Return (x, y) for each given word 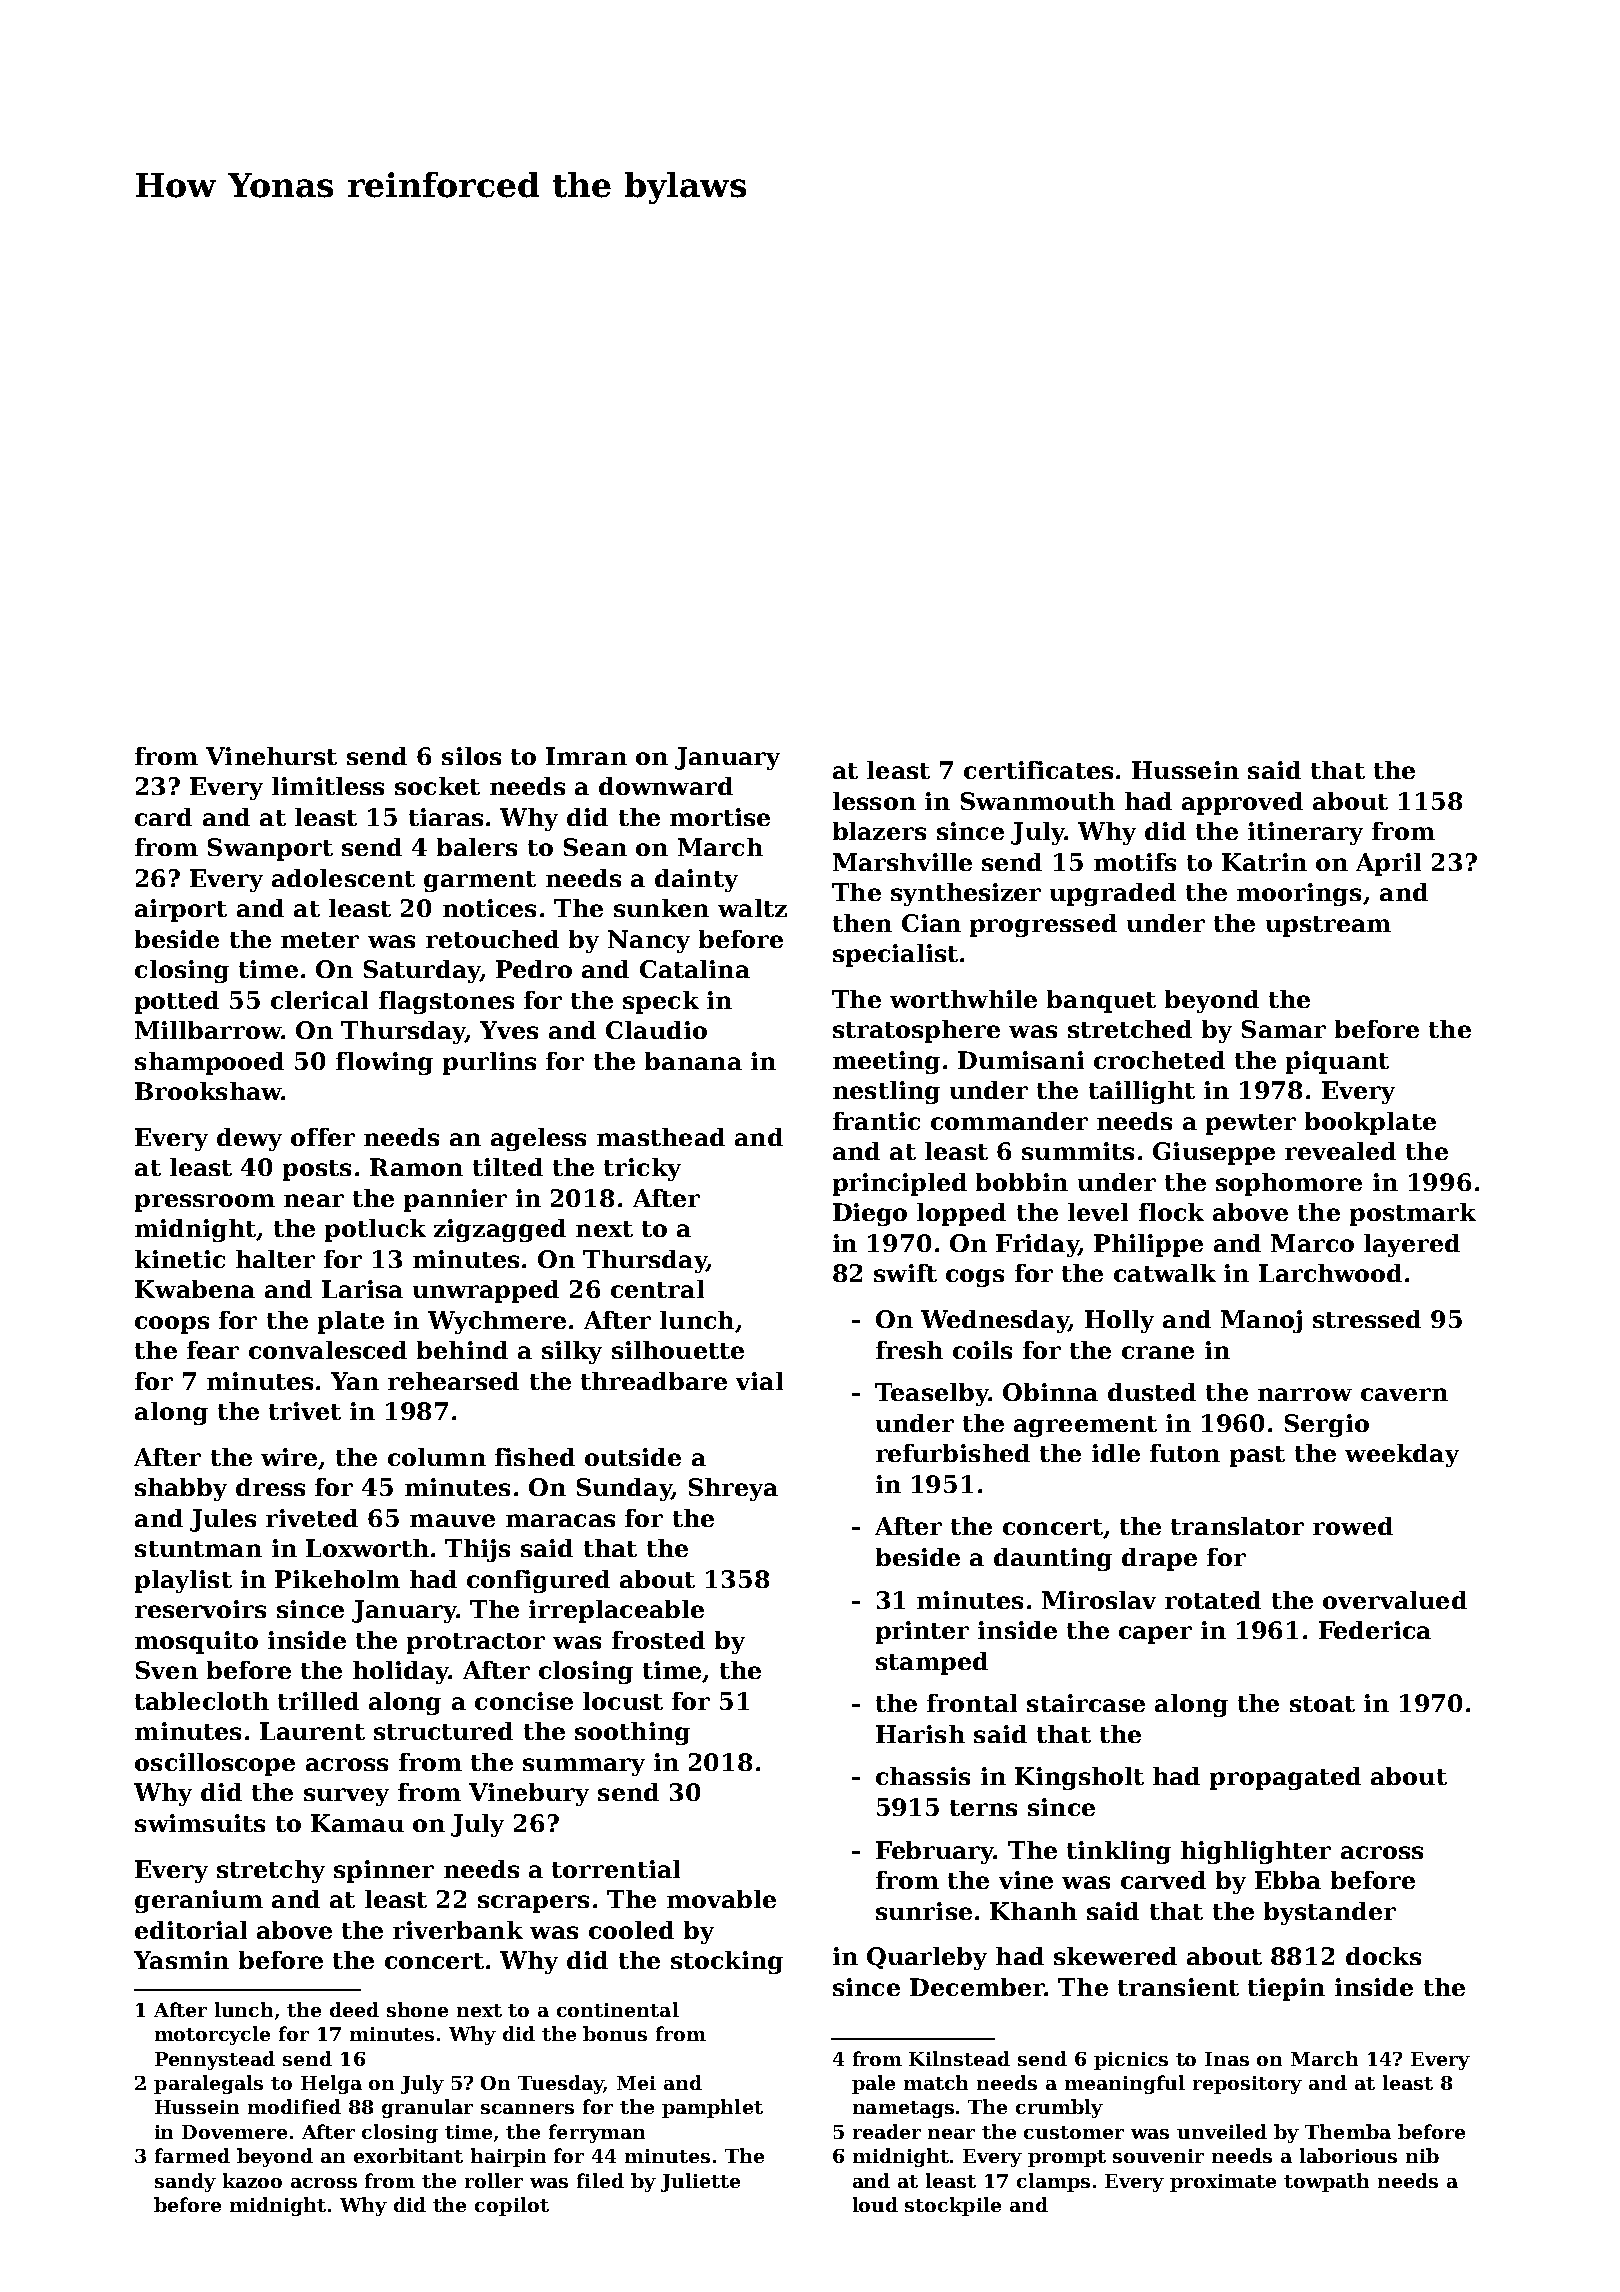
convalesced (328, 1350)
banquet (1101, 1001)
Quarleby (927, 1958)
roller (494, 2180)
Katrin (1264, 862)
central (657, 1289)
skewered (1115, 1956)
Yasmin (181, 1960)
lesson (874, 801)
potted (177, 1002)
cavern (1404, 1394)
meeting (886, 1062)
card (163, 817)
